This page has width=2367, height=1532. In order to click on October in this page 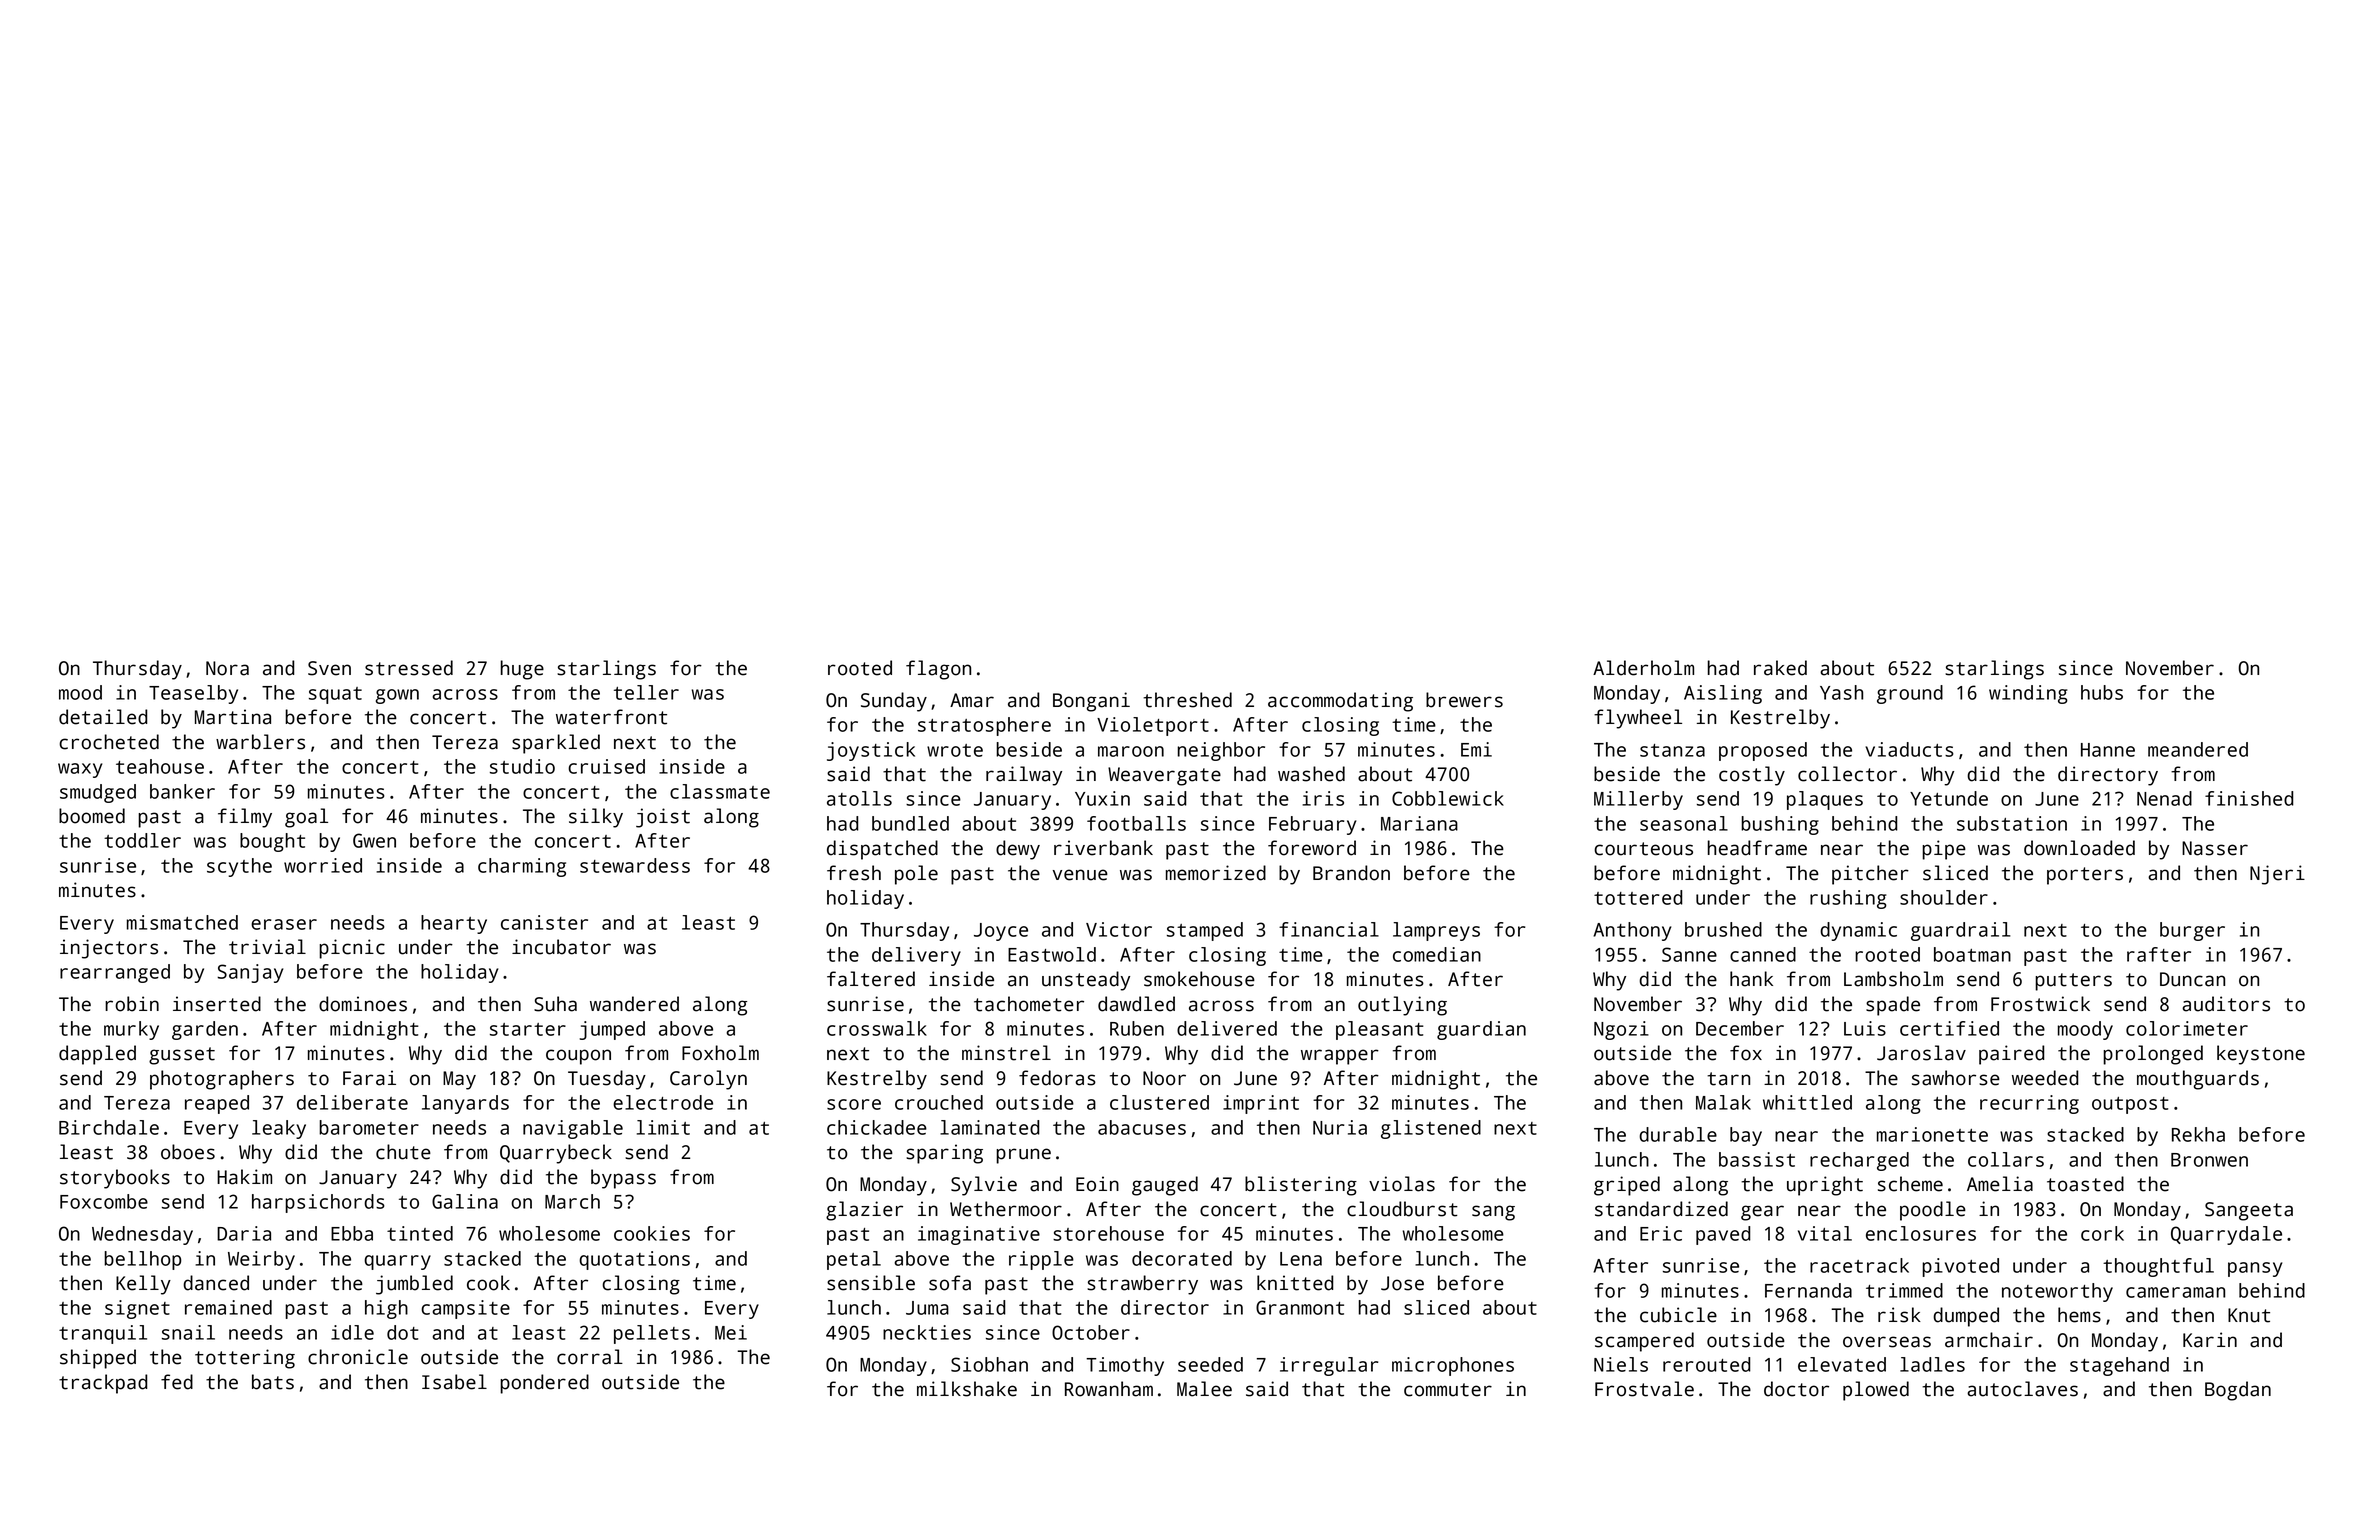, I will do `click(1091, 1332)`.
